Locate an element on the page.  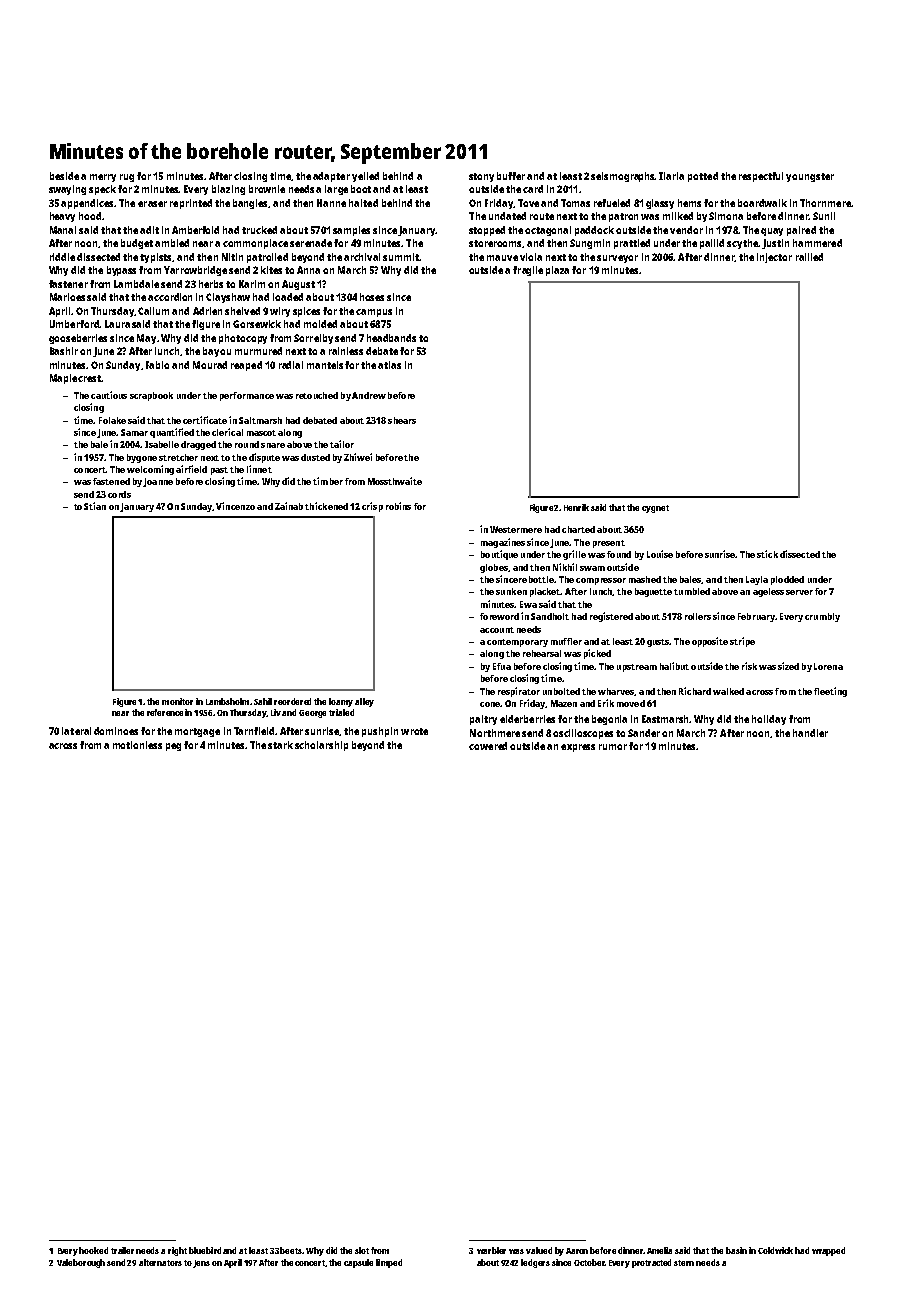
appendices is located at coordinates (87, 204).
